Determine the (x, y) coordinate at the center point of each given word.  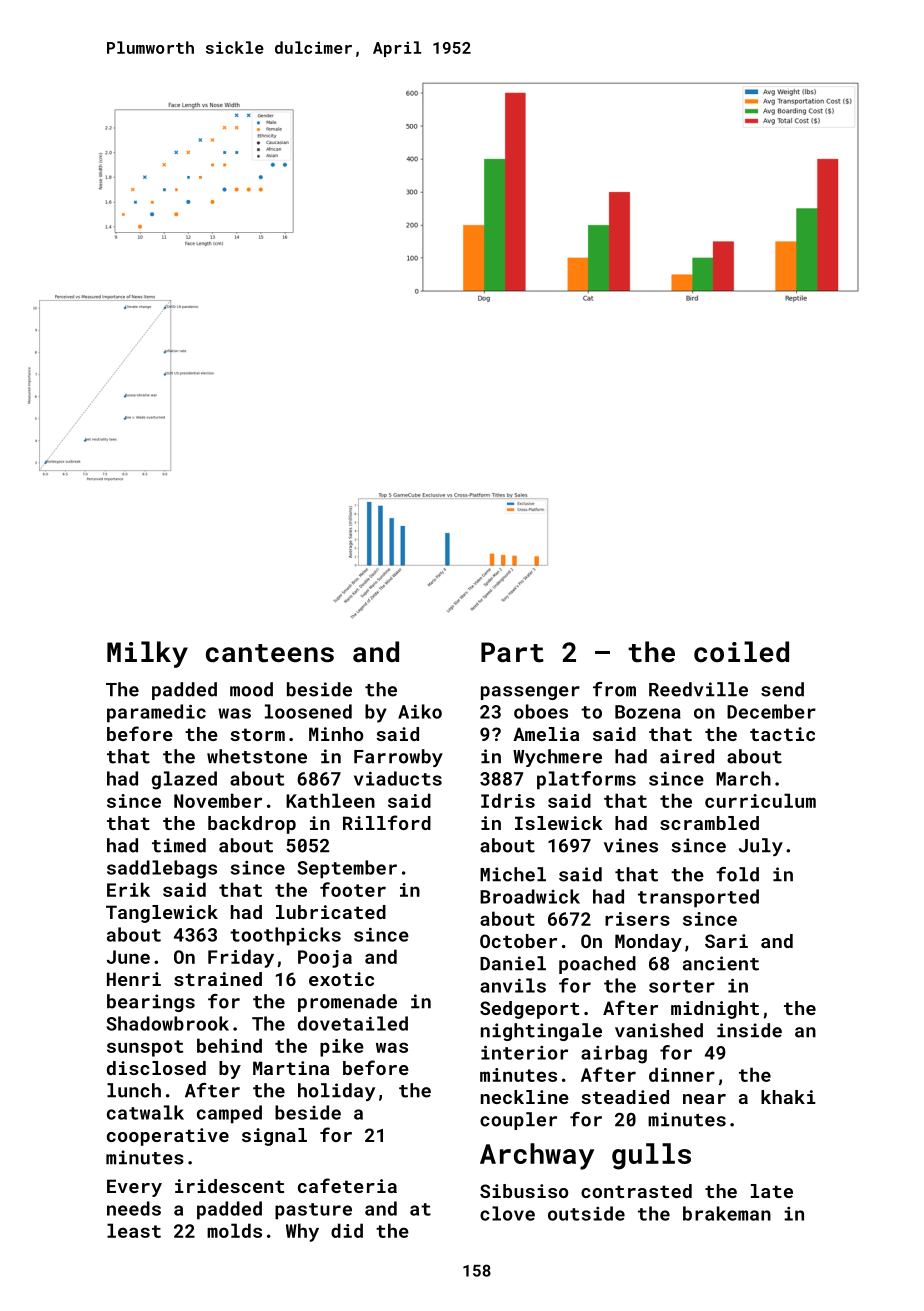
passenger (530, 693)
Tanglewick (162, 914)
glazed (184, 780)
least (134, 1230)
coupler (518, 1121)
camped (229, 1114)
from (614, 689)
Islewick (559, 823)
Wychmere (557, 758)
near (704, 1099)
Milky (147, 654)
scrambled (709, 823)
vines (631, 845)
